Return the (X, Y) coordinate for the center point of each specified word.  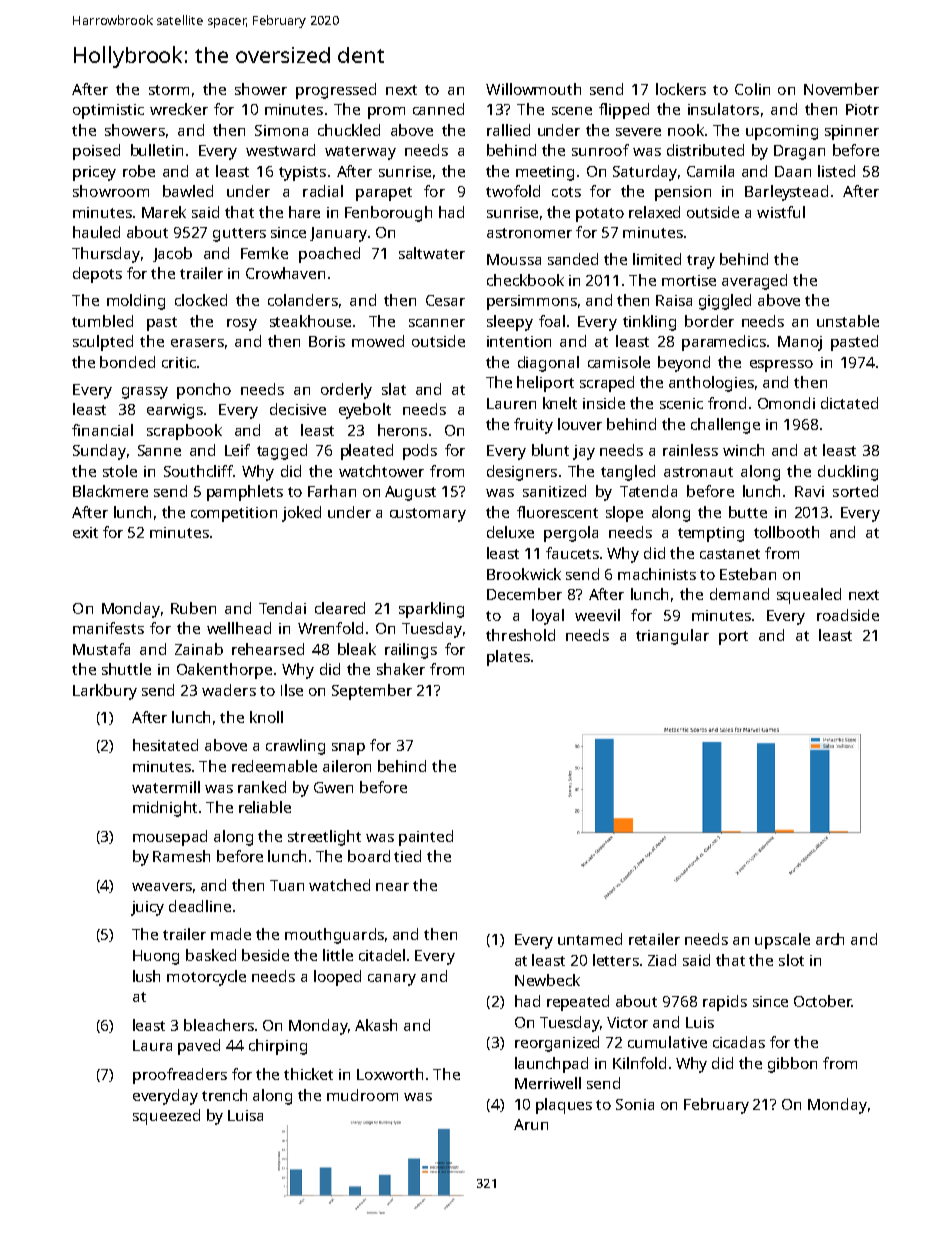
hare (304, 212)
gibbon (792, 1065)
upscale (782, 941)
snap (348, 749)
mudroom (362, 1095)
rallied (508, 130)
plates (508, 658)
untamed (590, 939)
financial (102, 430)
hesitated (165, 745)
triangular (672, 637)
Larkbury (105, 692)
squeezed (166, 1117)
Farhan (332, 491)
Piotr (862, 109)
